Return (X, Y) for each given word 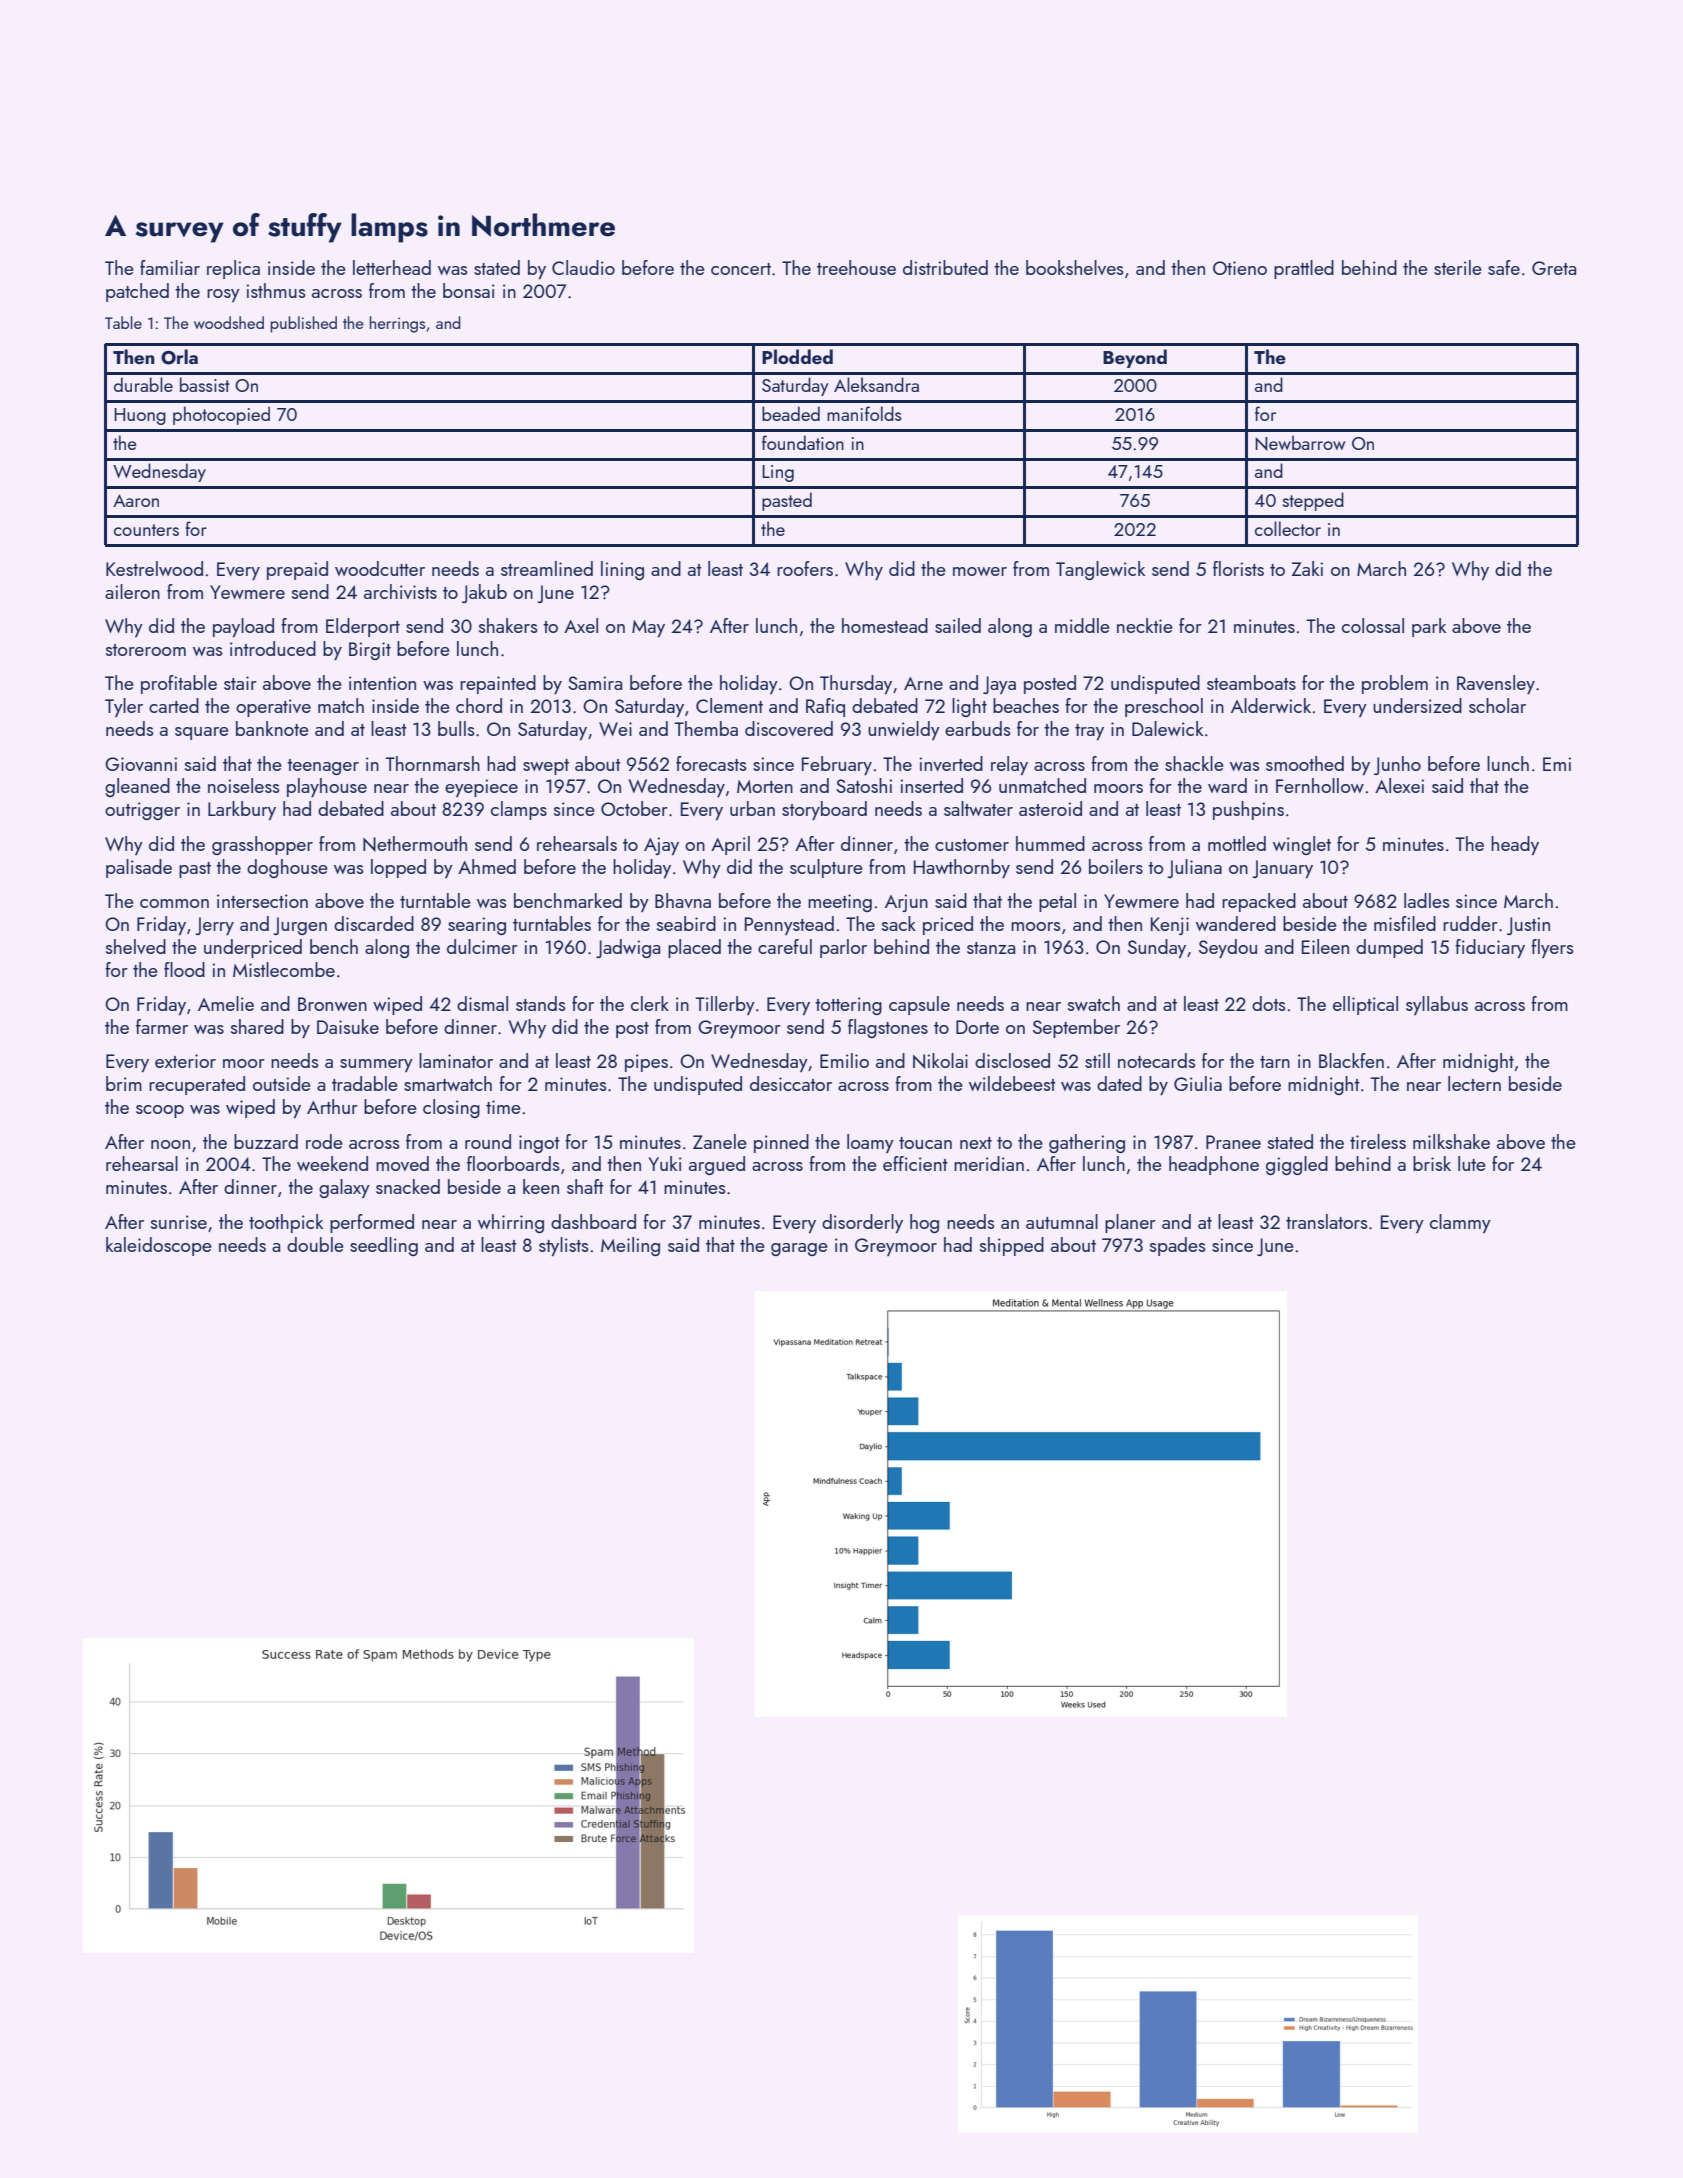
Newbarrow (1300, 443)
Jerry (214, 926)
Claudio (583, 267)
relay (1009, 765)
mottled (1237, 843)
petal (1057, 902)
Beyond (1135, 358)
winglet (1302, 845)
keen (541, 1186)
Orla (179, 357)
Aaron (136, 500)
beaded (791, 413)
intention (382, 683)
